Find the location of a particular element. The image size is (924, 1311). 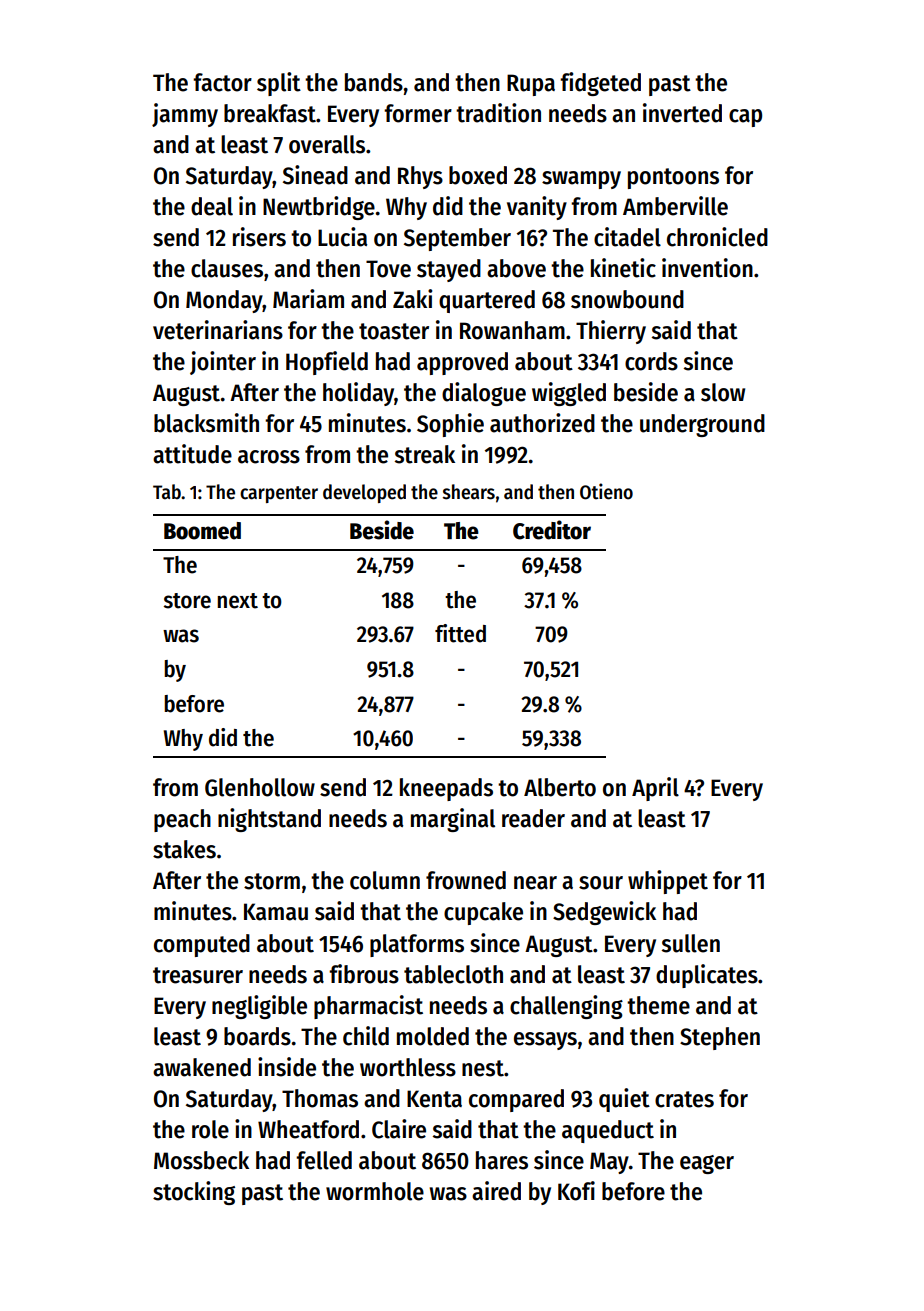

factor is located at coordinates (222, 82).
